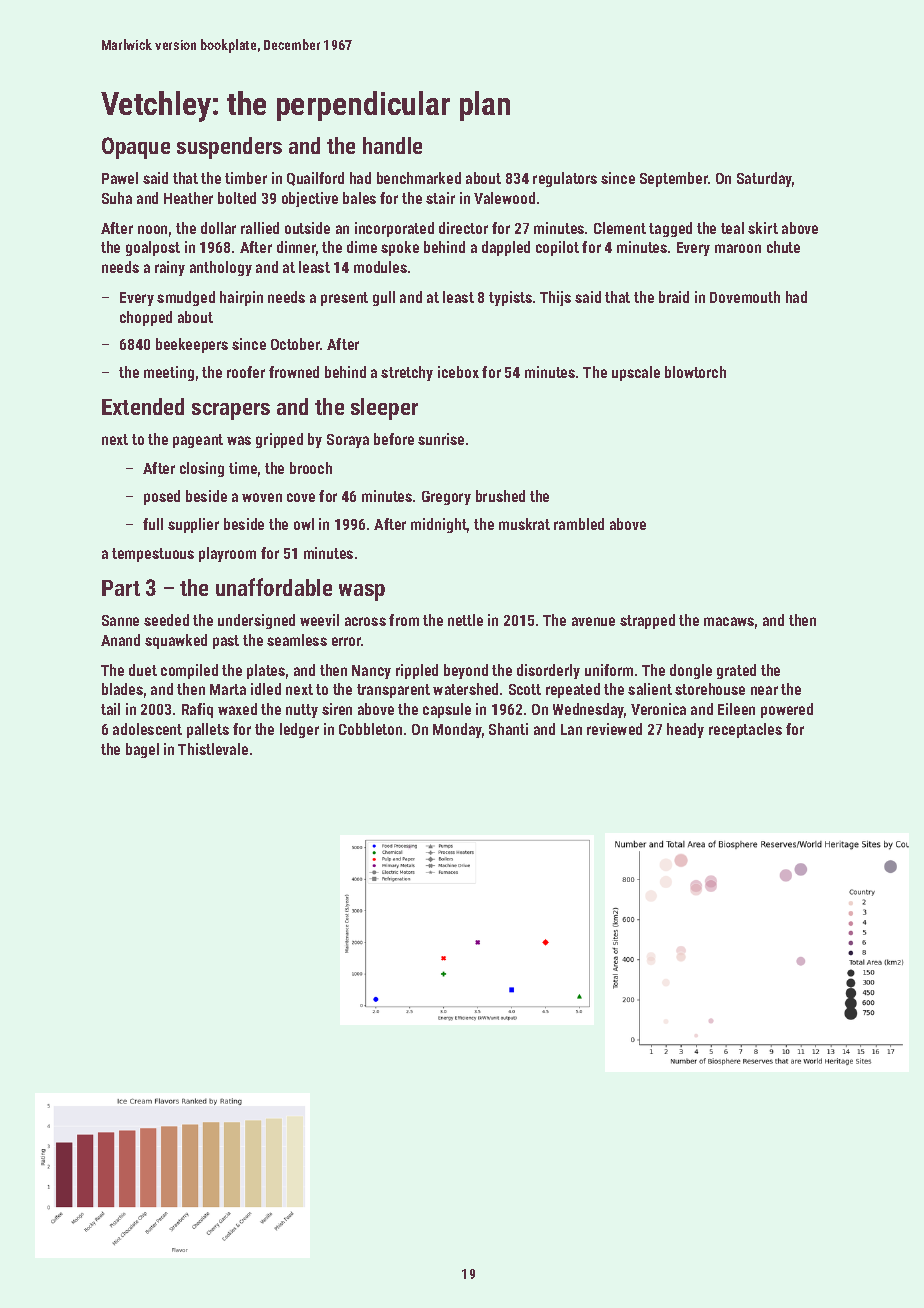 This image has height=1308, width=924. I want to click on Part, so click(121, 588).
